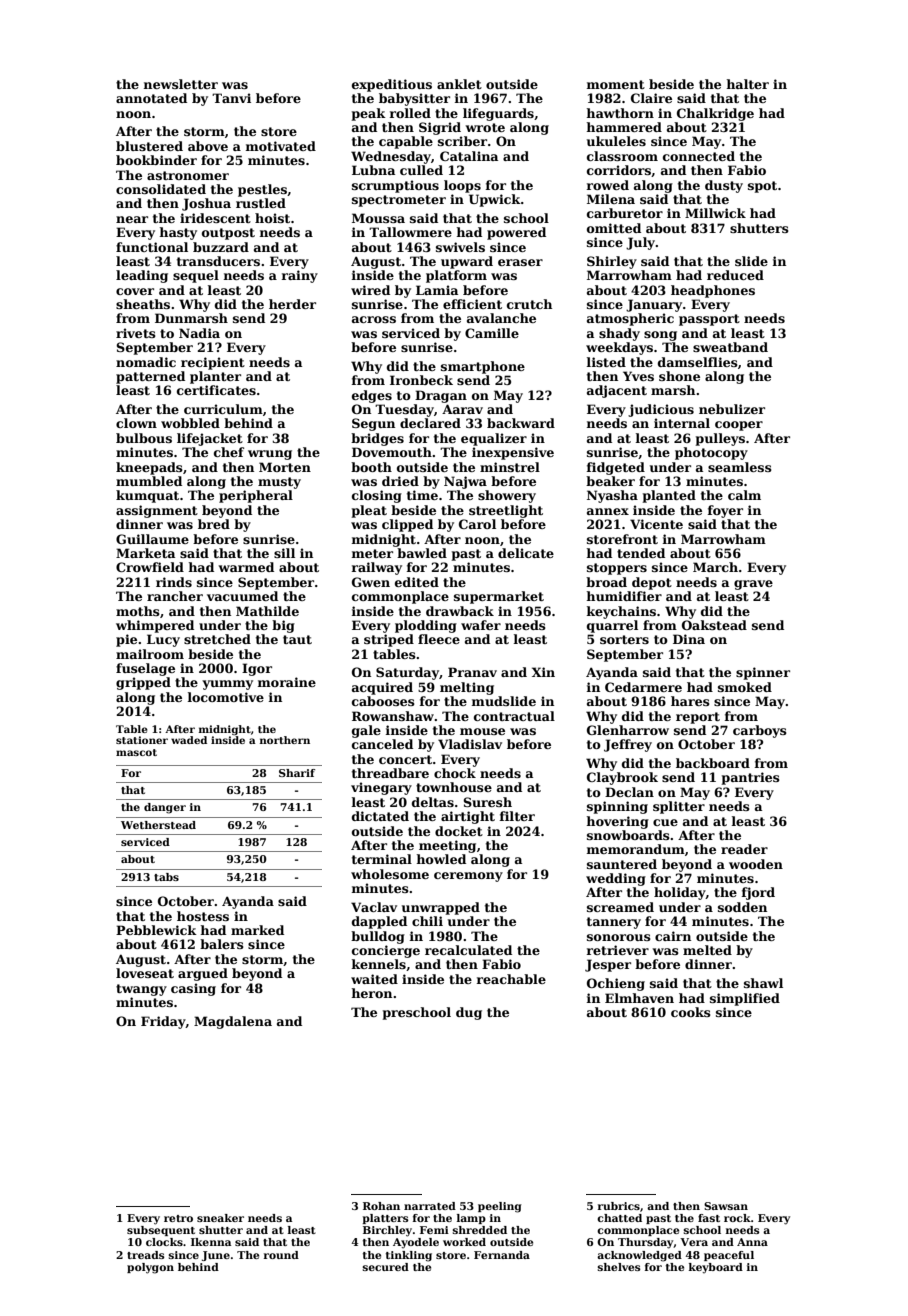  What do you see at coordinates (499, 597) in the screenshot?
I see `supermarket` at bounding box center [499, 597].
